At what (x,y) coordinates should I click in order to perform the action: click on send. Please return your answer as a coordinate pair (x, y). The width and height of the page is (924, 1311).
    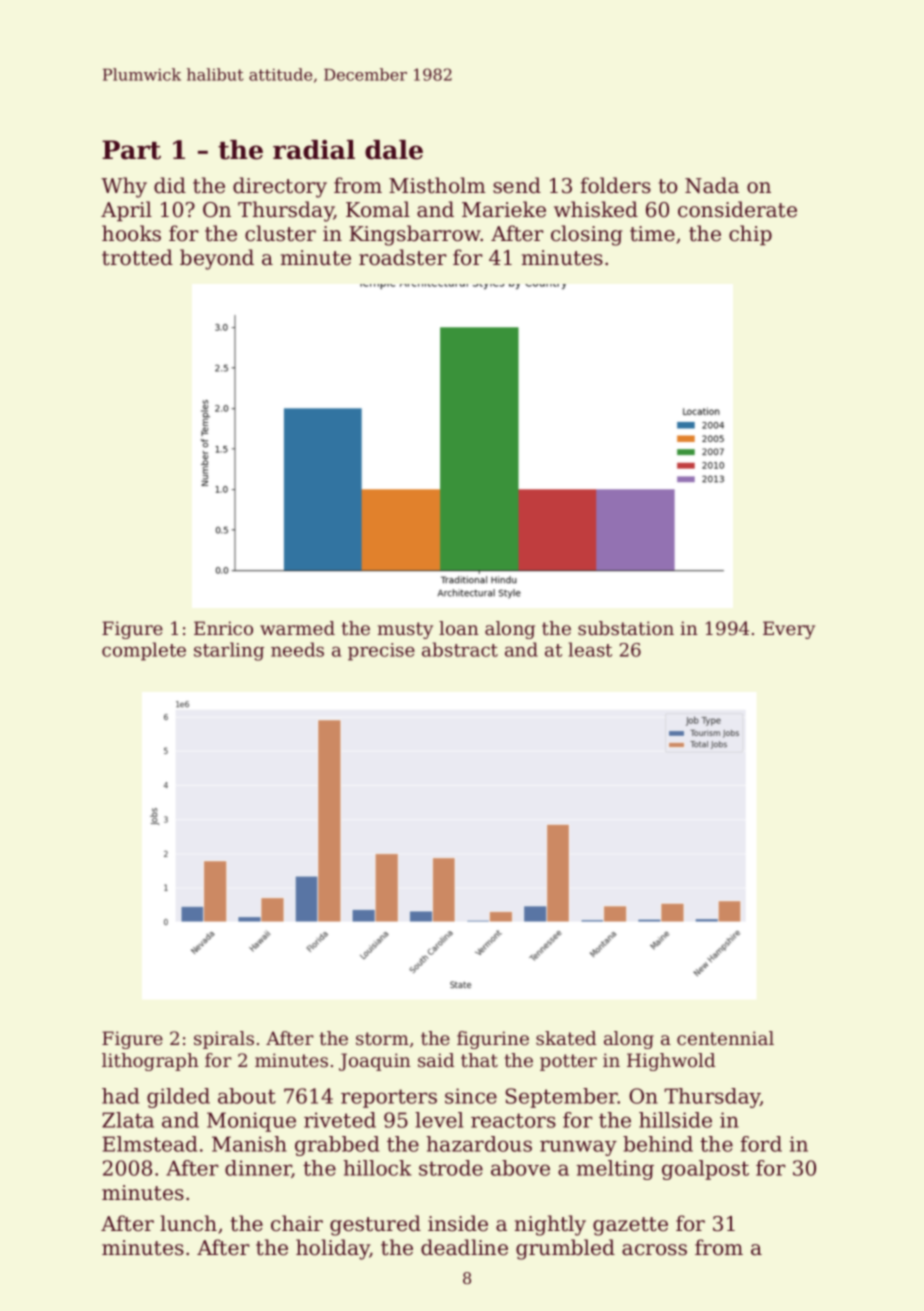
    Looking at the image, I should click on (517, 185).
